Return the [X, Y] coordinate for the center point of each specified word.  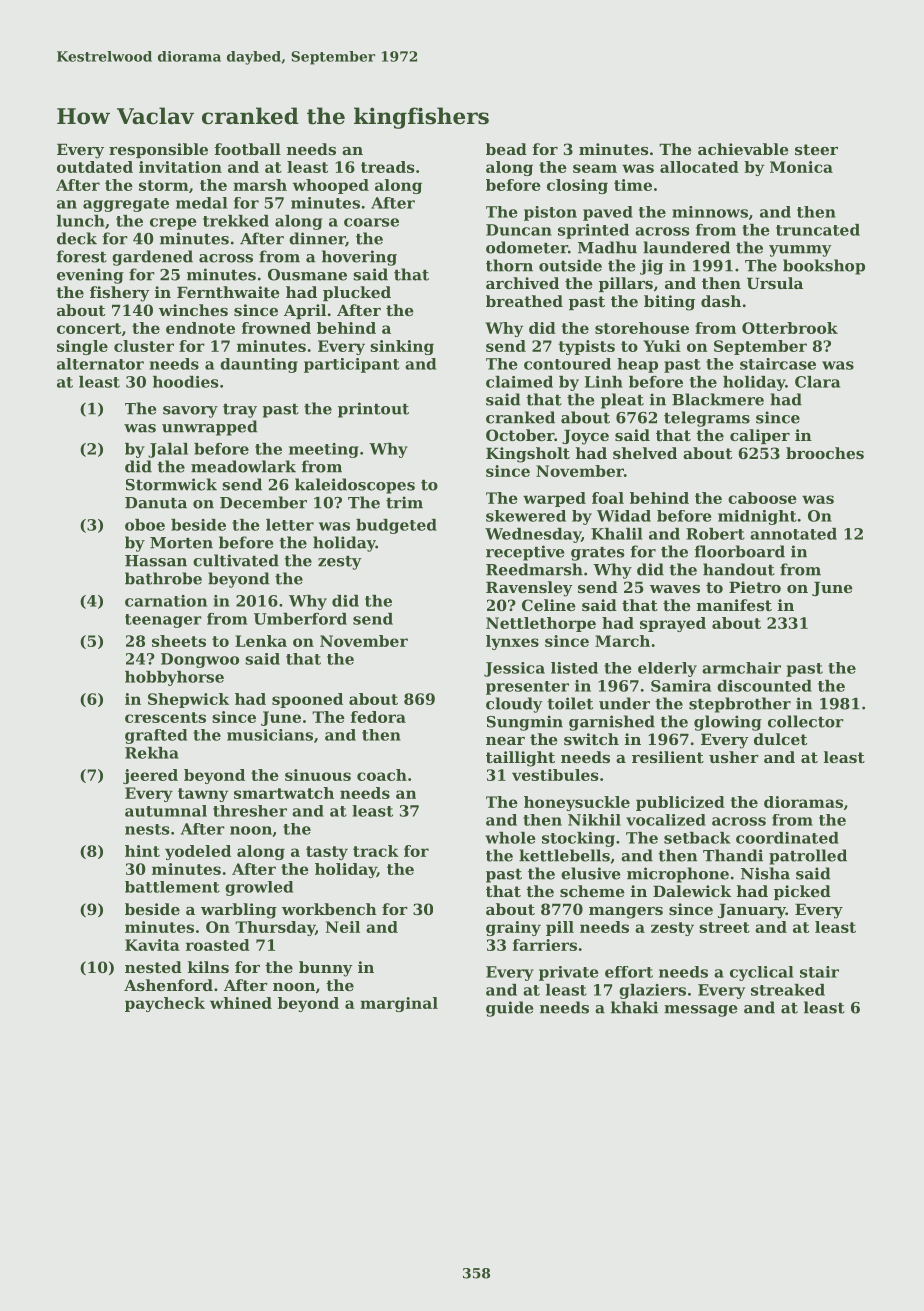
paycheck [165, 1004]
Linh [604, 382]
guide [509, 1009]
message [700, 1011]
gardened [152, 258]
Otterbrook [790, 328]
